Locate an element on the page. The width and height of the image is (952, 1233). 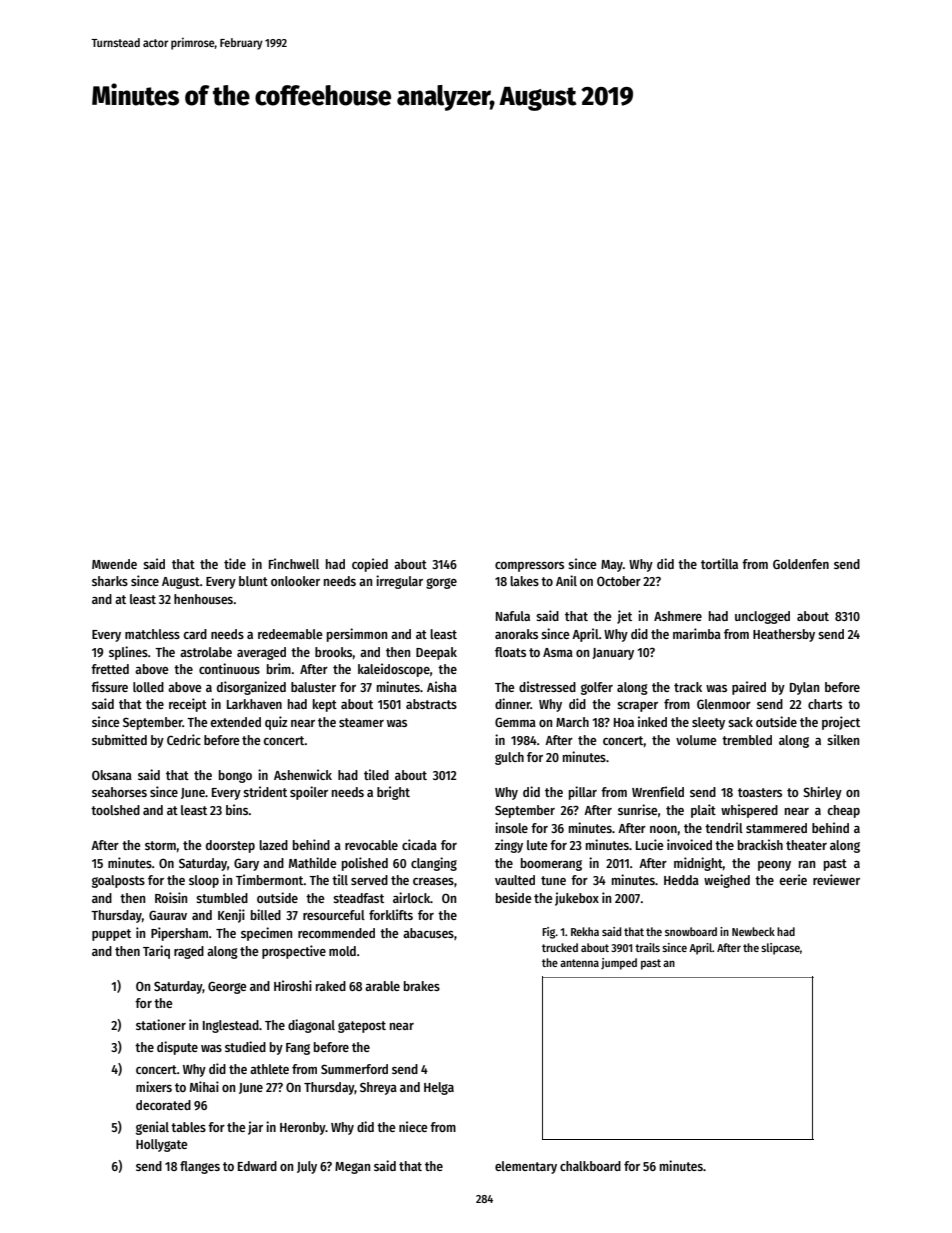
elementary is located at coordinates (526, 1167).
